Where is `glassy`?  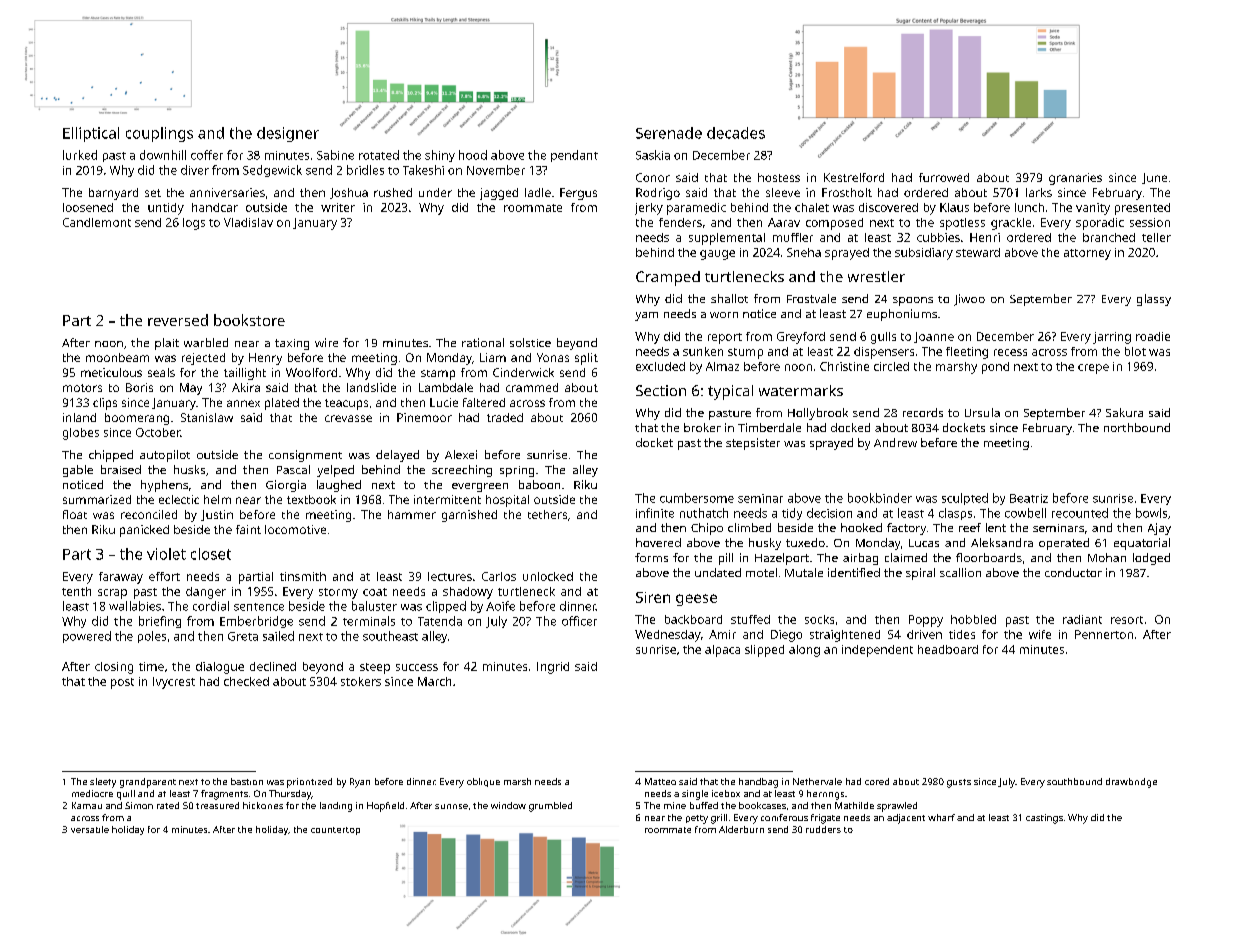
glassy is located at coordinates (1154, 300).
